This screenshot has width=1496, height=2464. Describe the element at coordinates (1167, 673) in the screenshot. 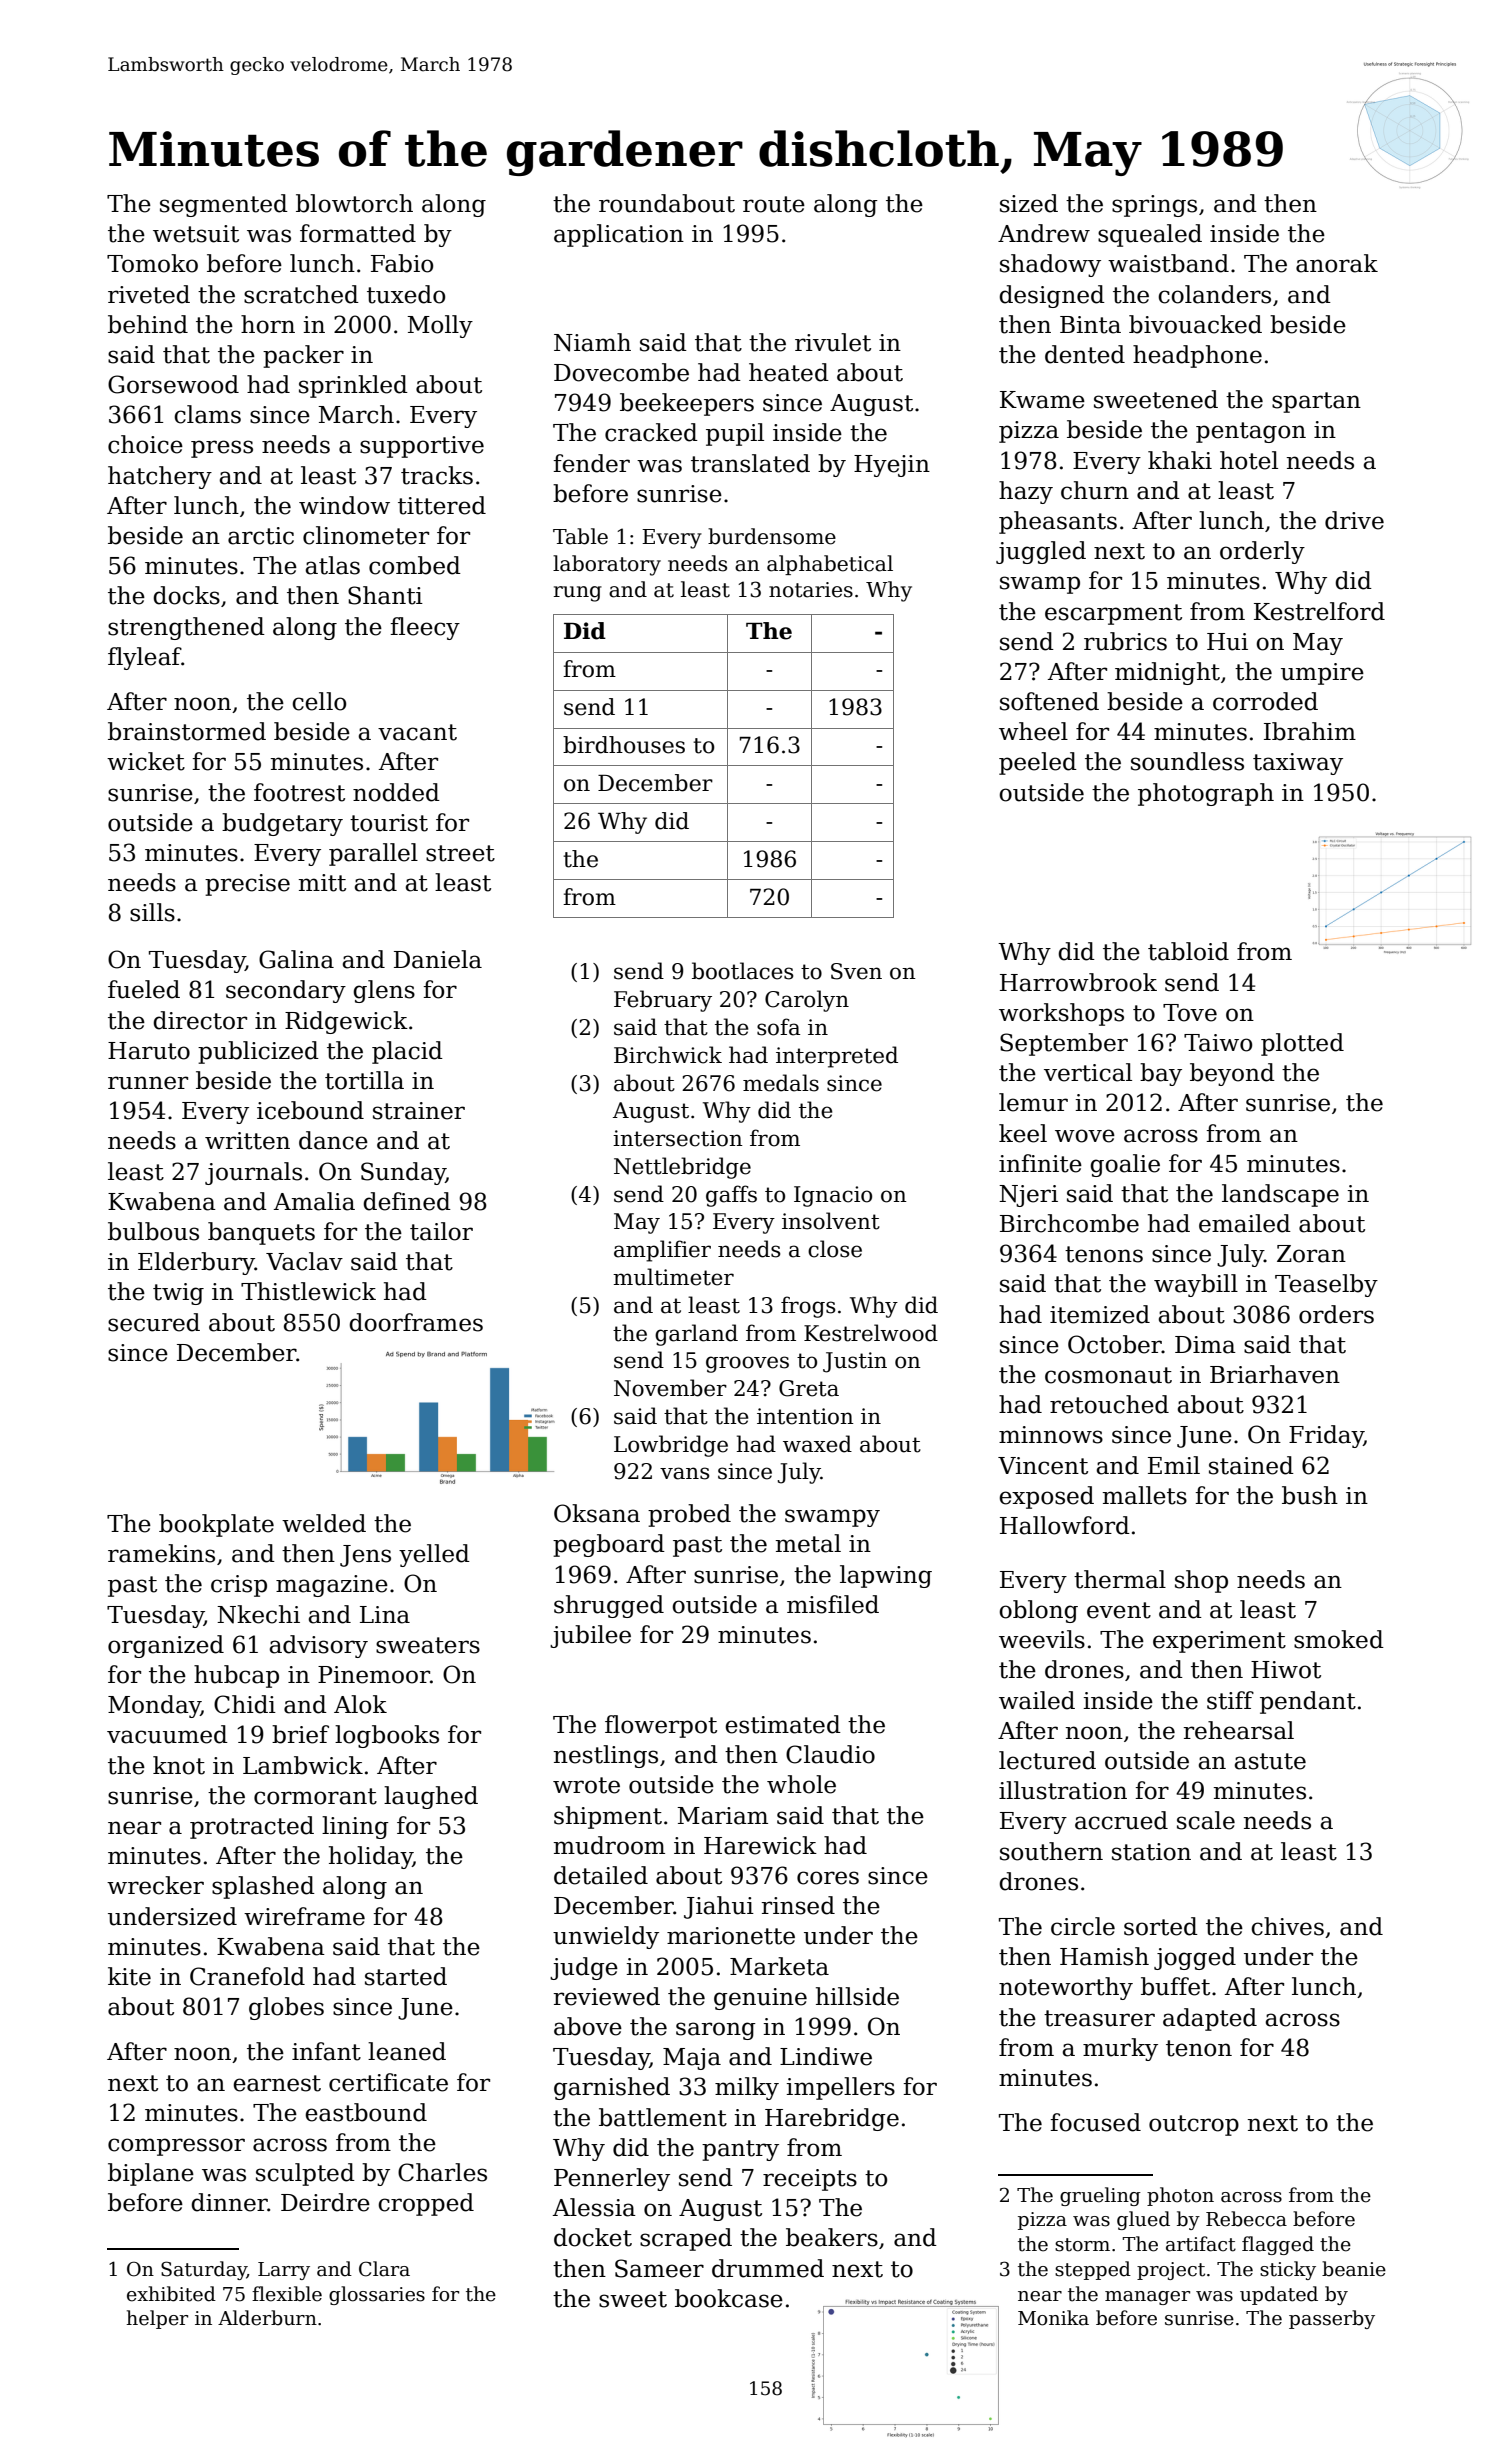

I see `midnight` at that location.
